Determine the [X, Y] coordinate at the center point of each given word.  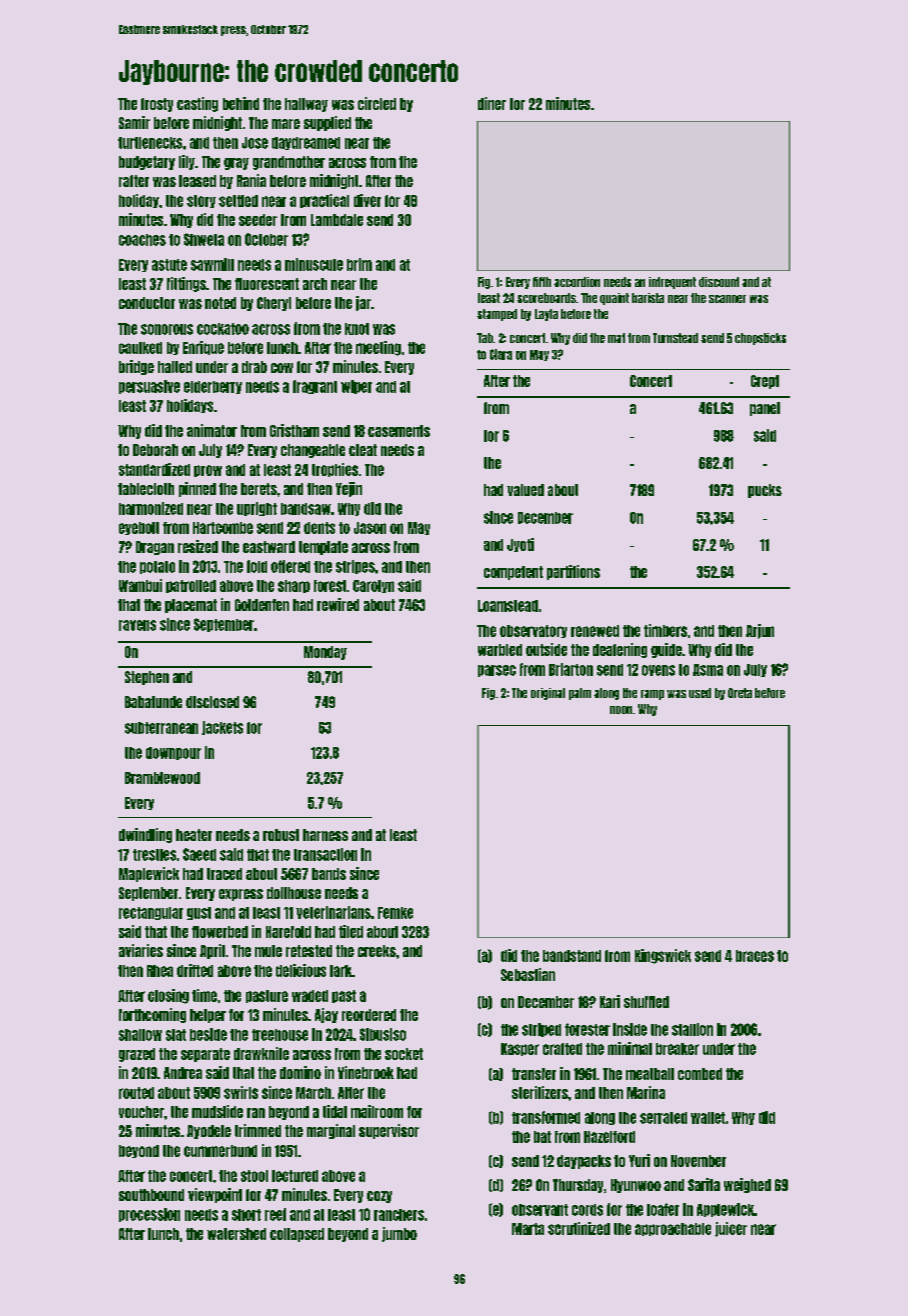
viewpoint [215, 1195]
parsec [497, 671]
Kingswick [663, 956]
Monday [325, 653]
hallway [306, 105]
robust [281, 835]
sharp [294, 586]
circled [377, 103]
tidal [335, 1111]
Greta [740, 693]
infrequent [672, 283]
